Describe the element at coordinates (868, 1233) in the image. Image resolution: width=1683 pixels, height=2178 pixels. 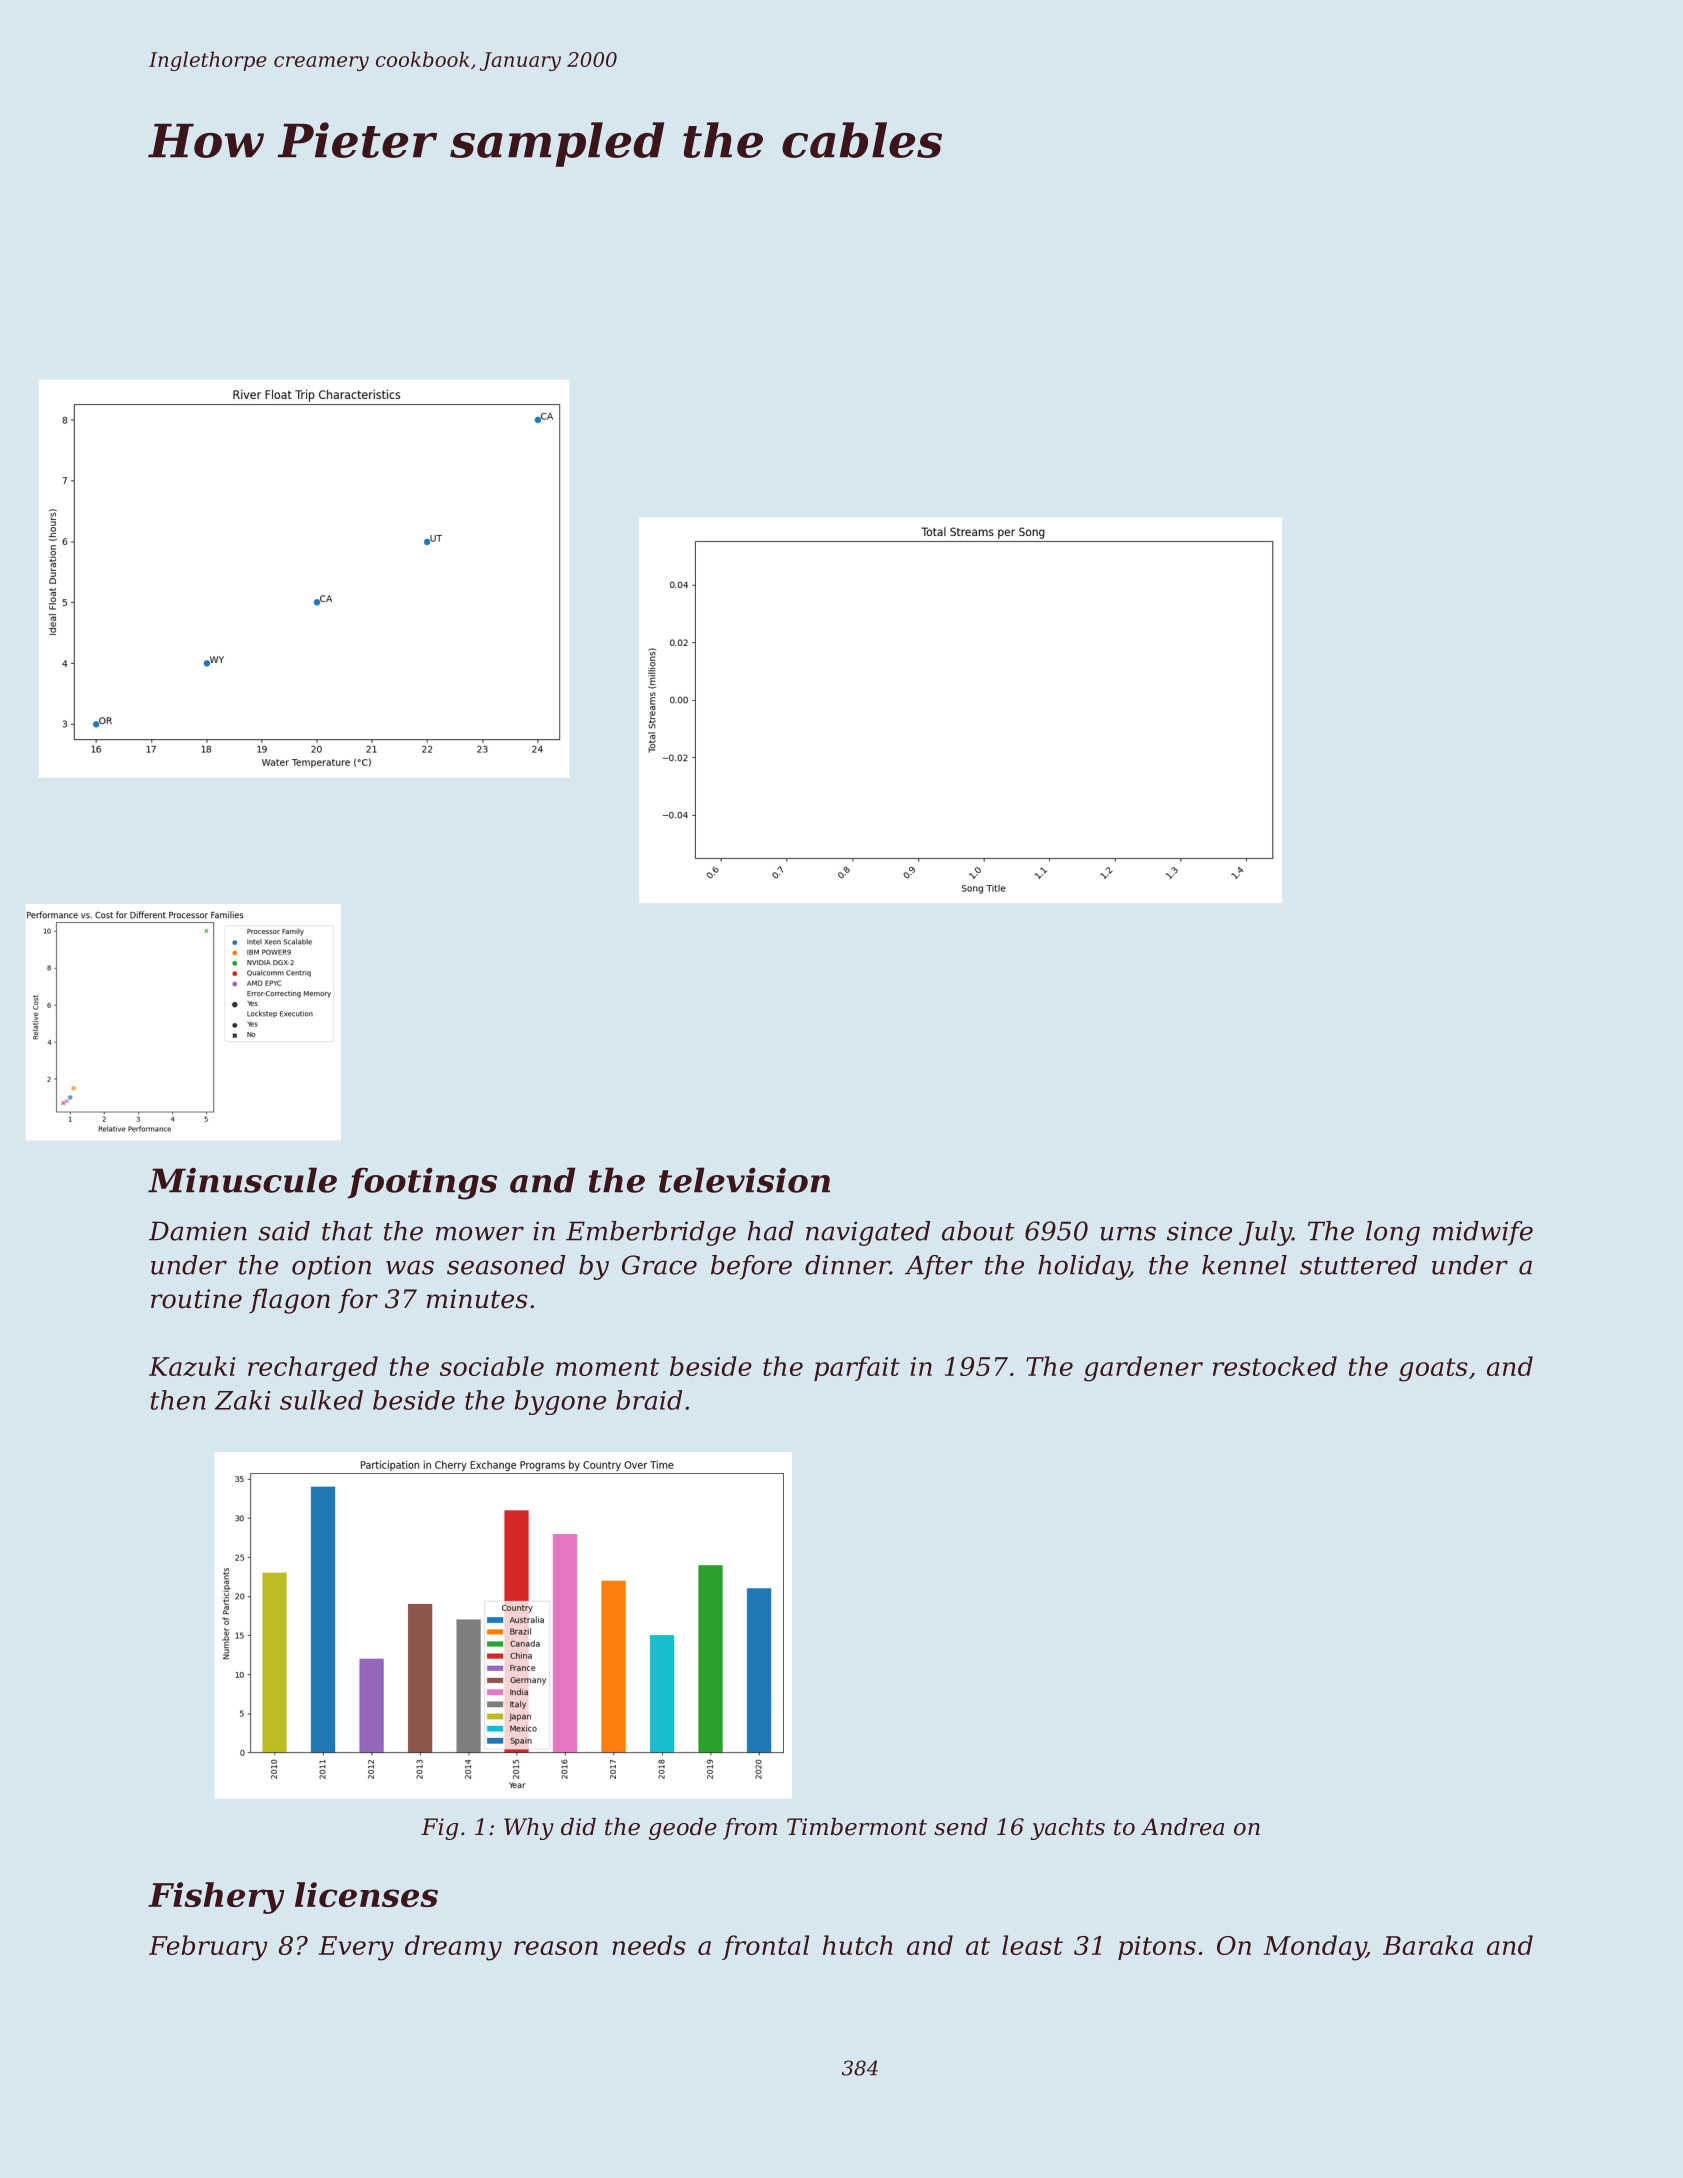
I see `navigated` at that location.
